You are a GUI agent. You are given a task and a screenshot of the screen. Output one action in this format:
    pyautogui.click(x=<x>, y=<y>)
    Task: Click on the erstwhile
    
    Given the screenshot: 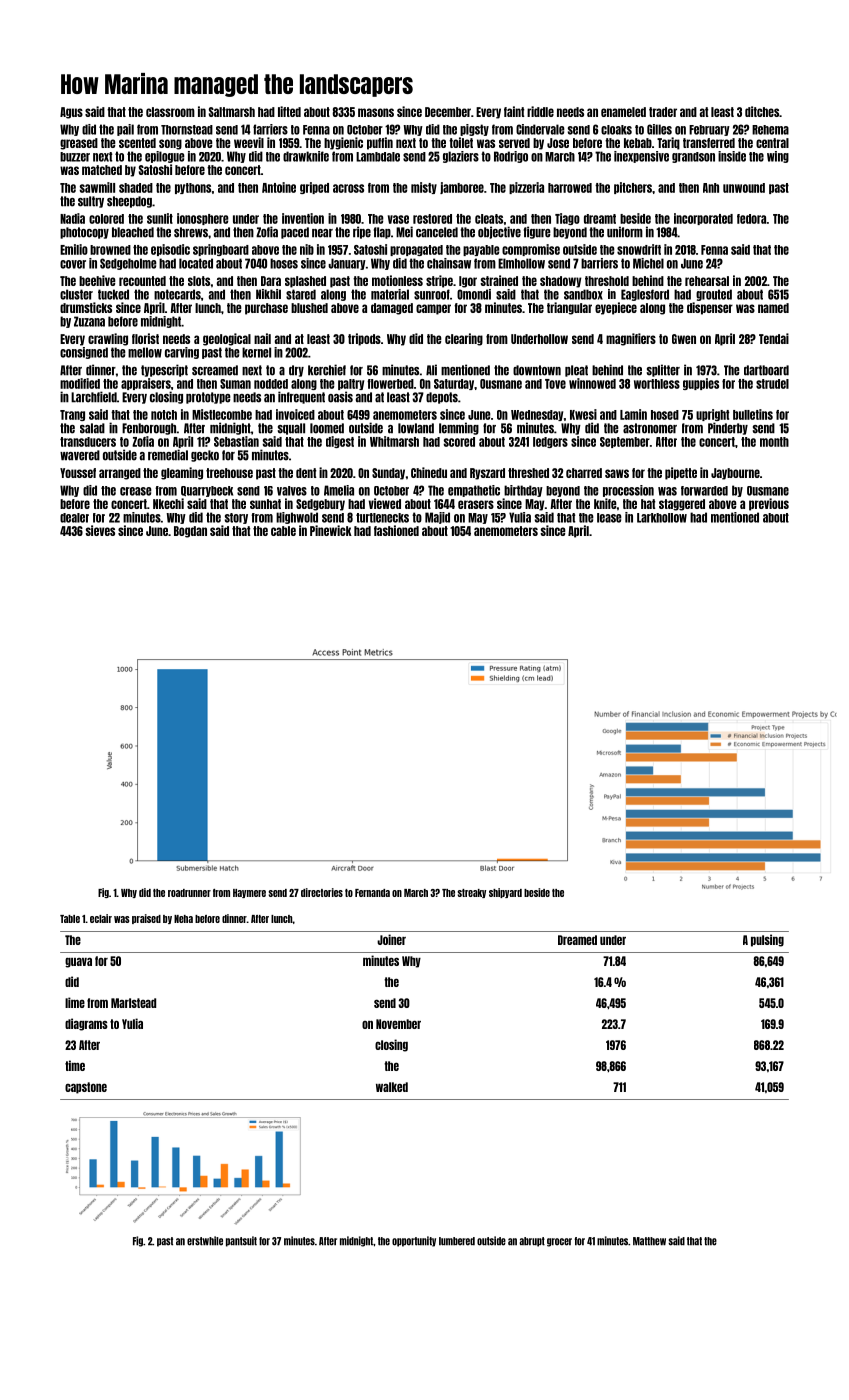 What is the action you would take?
    pyautogui.click(x=205, y=1241)
